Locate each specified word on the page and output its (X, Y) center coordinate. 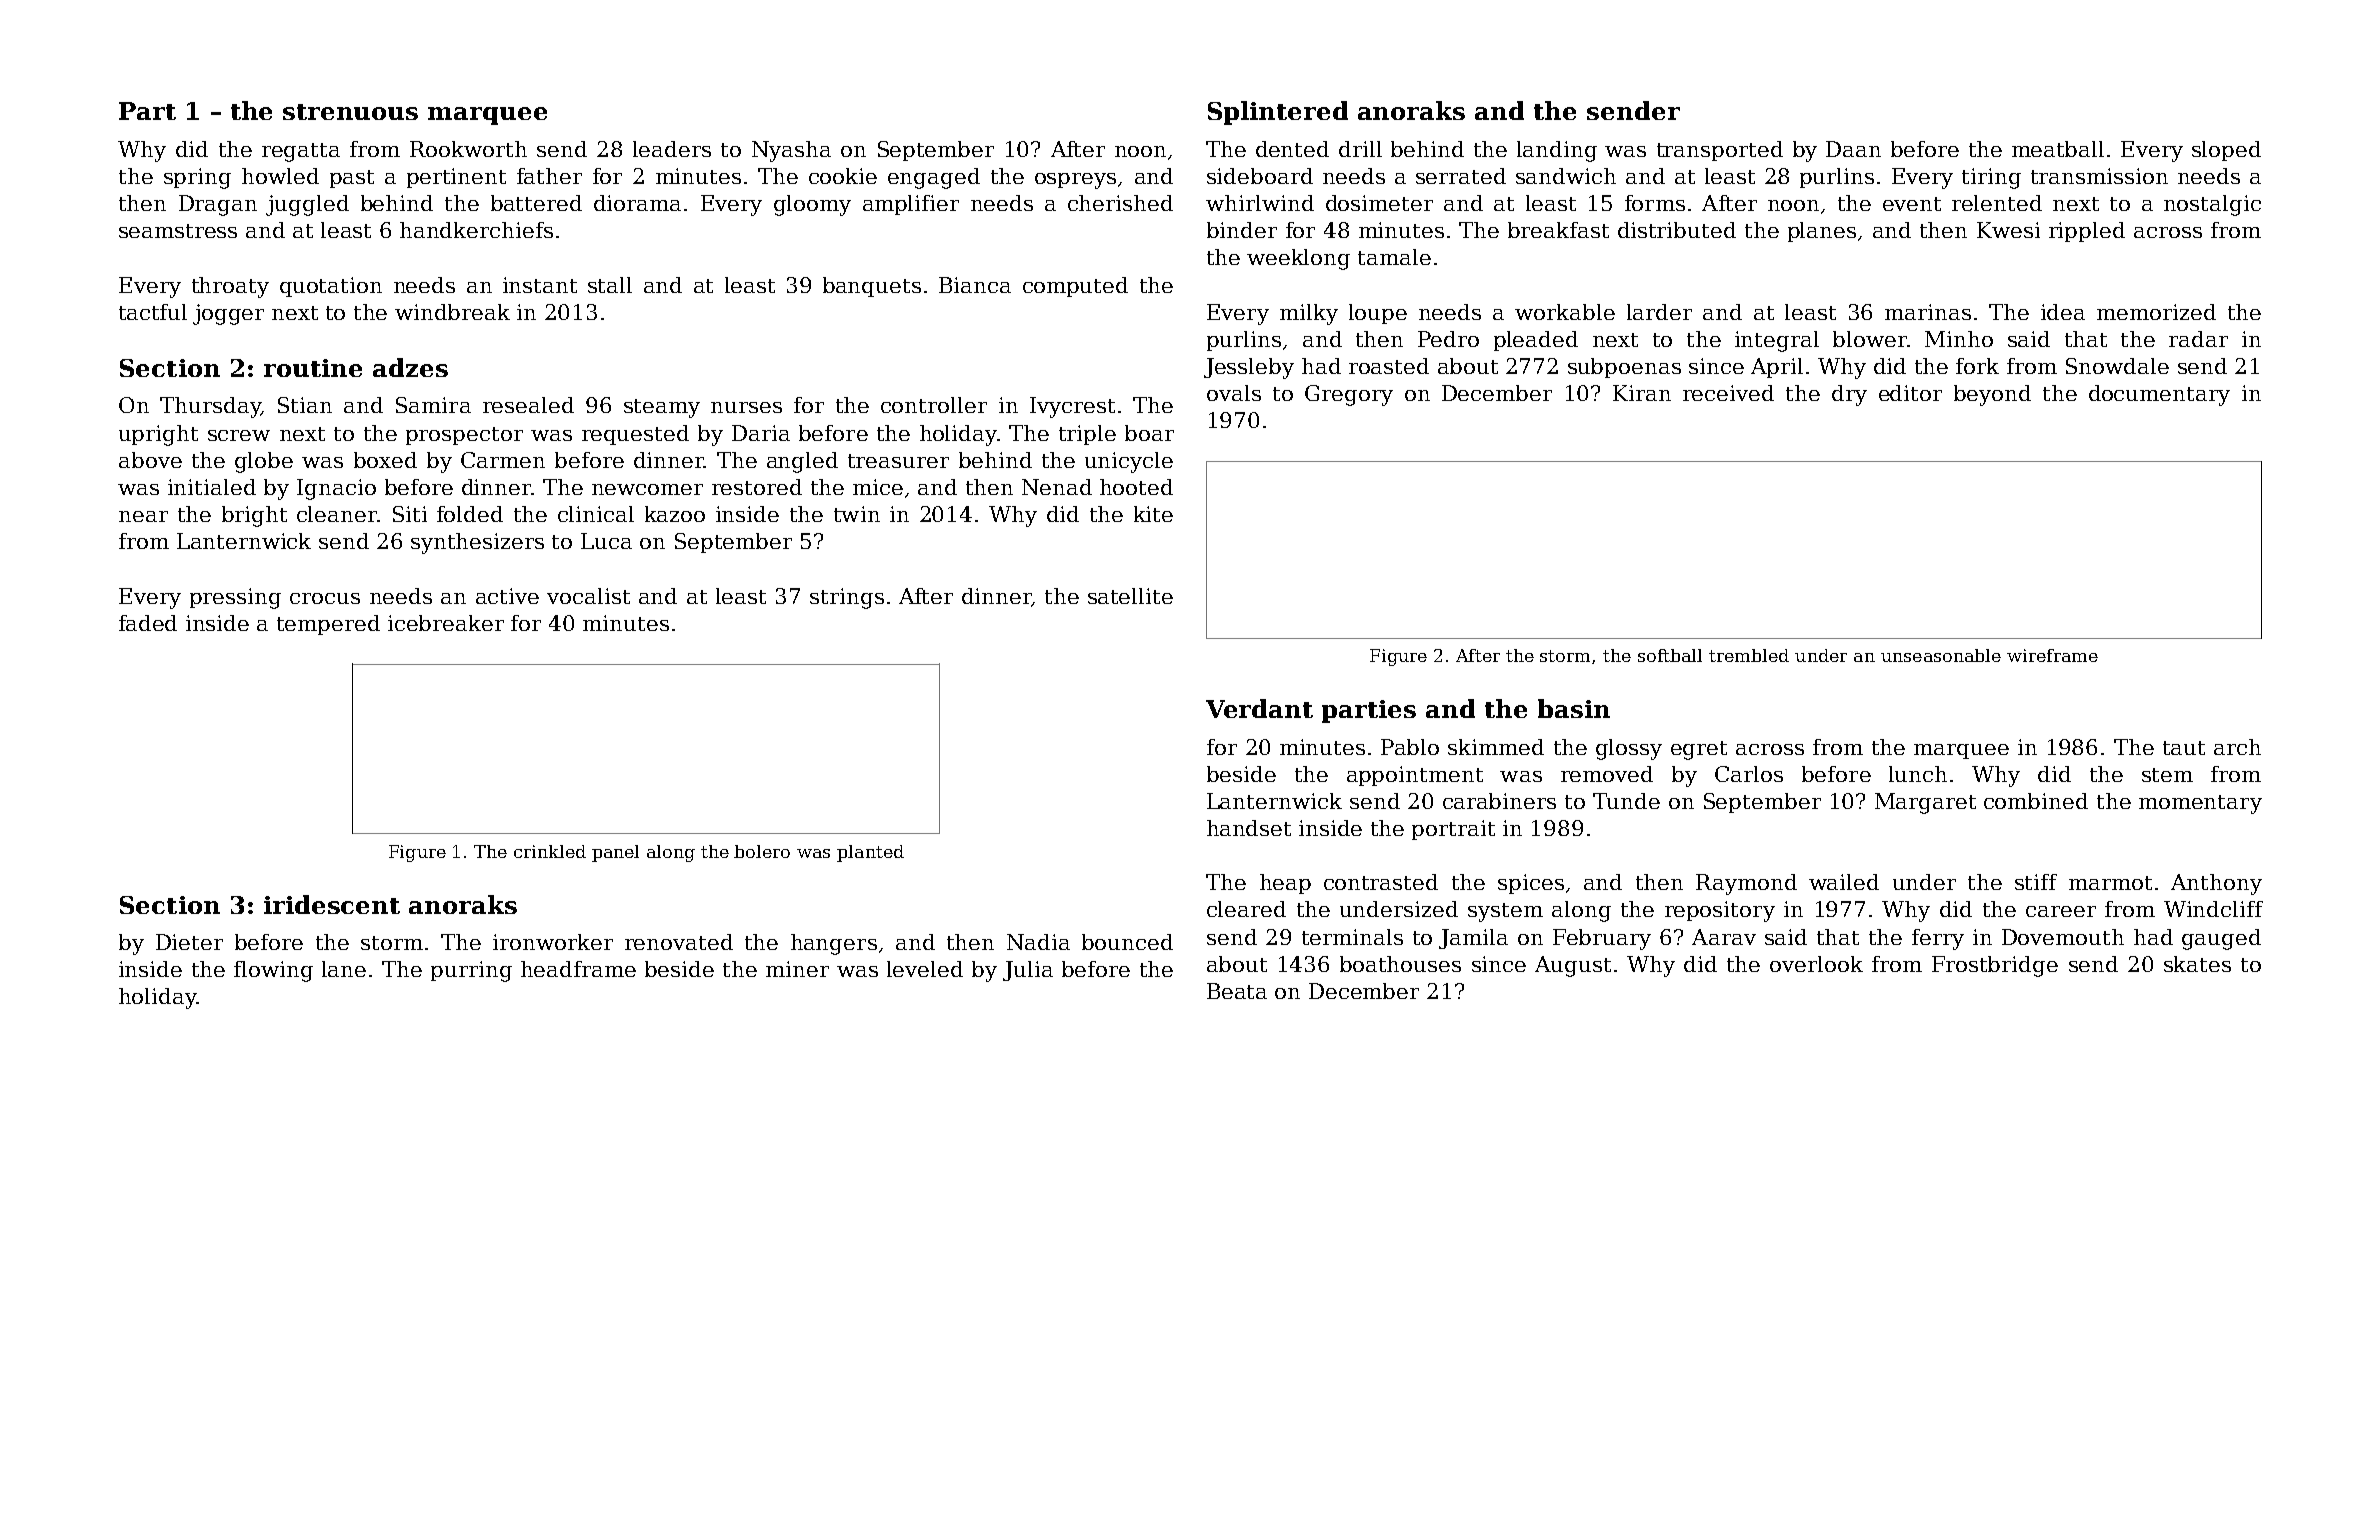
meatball (2058, 149)
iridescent (332, 904)
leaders (672, 149)
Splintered (1278, 113)
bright (254, 516)
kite (1153, 514)
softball (1670, 655)
